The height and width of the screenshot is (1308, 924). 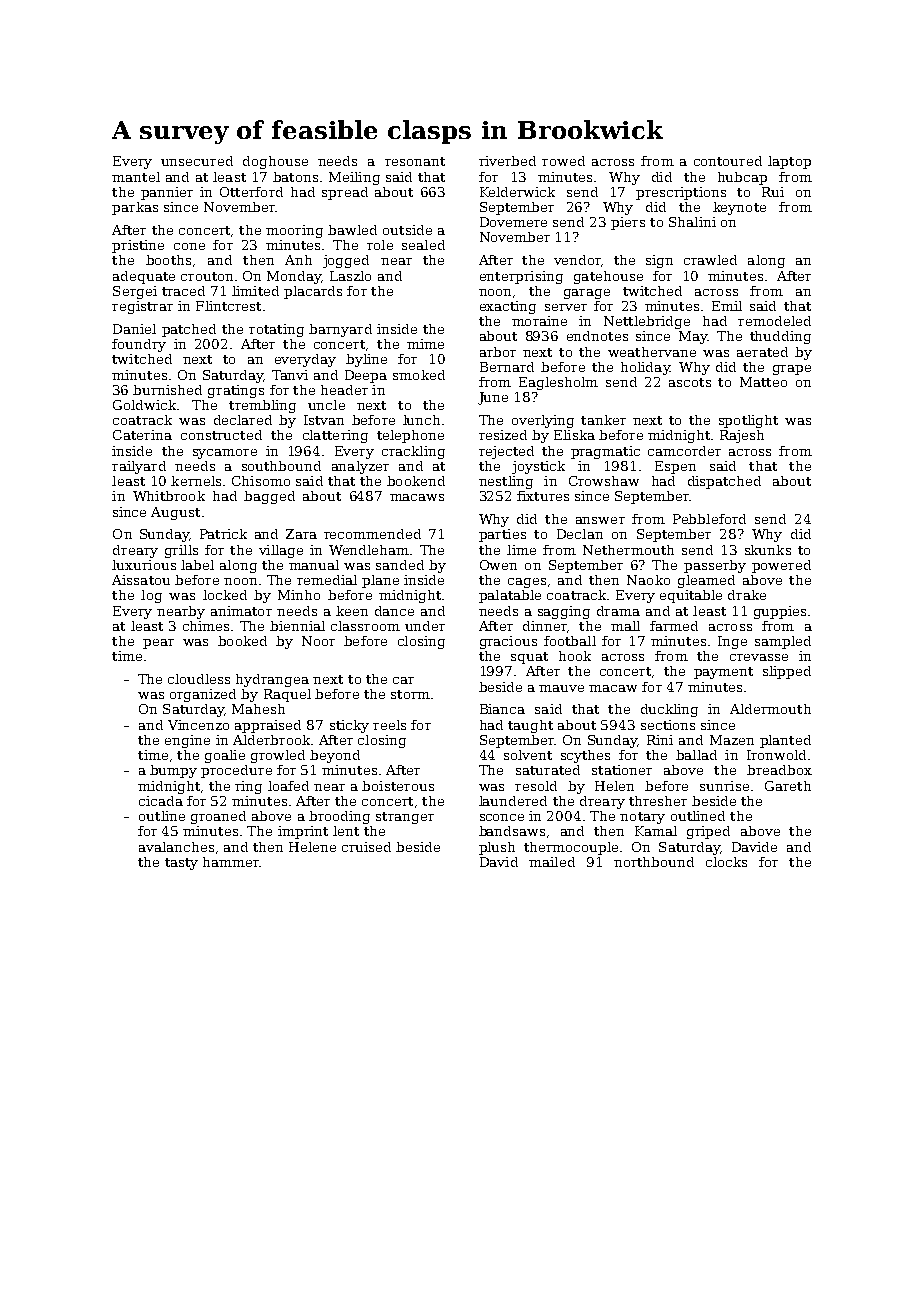 What do you see at coordinates (780, 612) in the screenshot?
I see `guppies` at bounding box center [780, 612].
